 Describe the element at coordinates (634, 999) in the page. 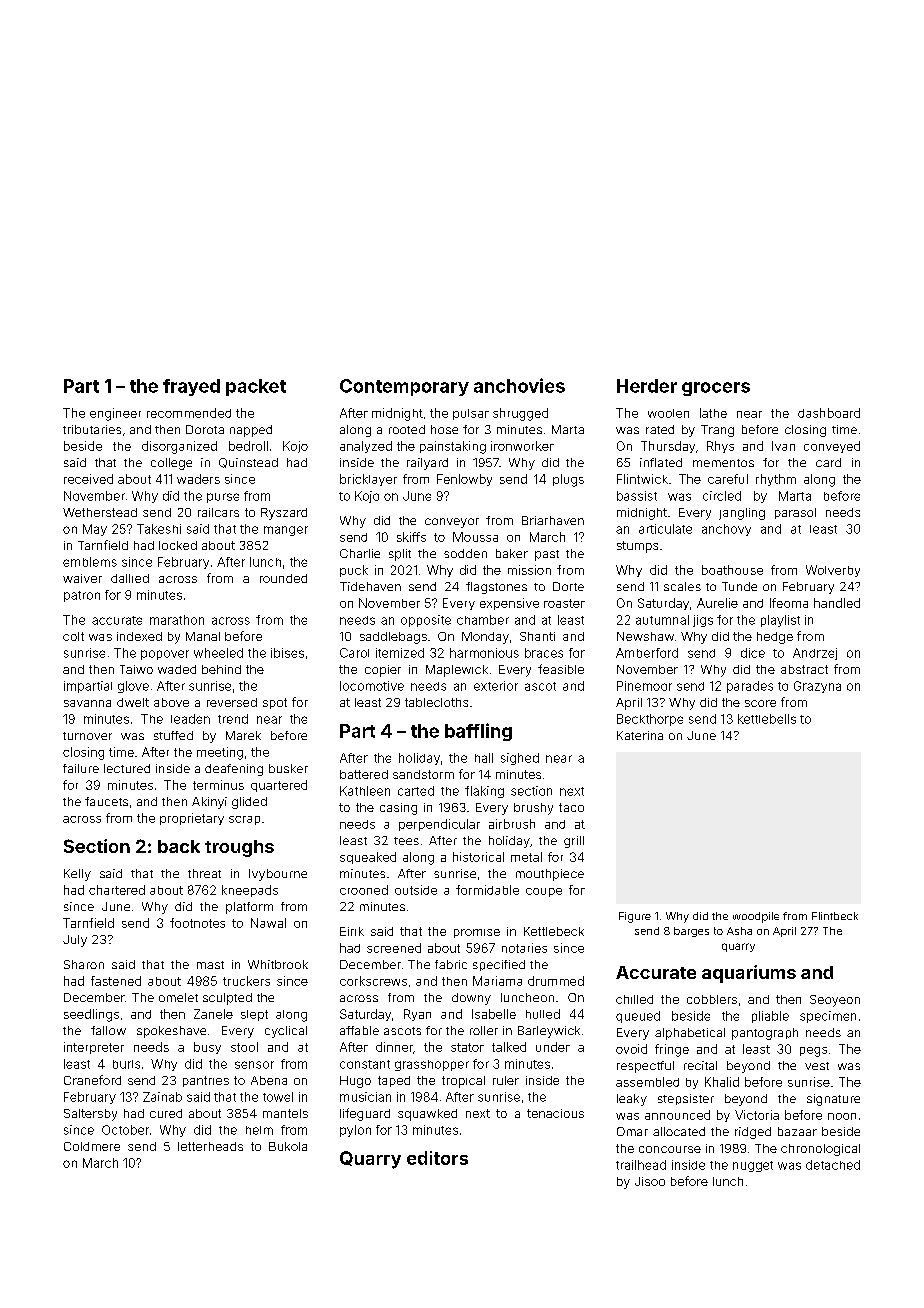

I see `chilled` at that location.
